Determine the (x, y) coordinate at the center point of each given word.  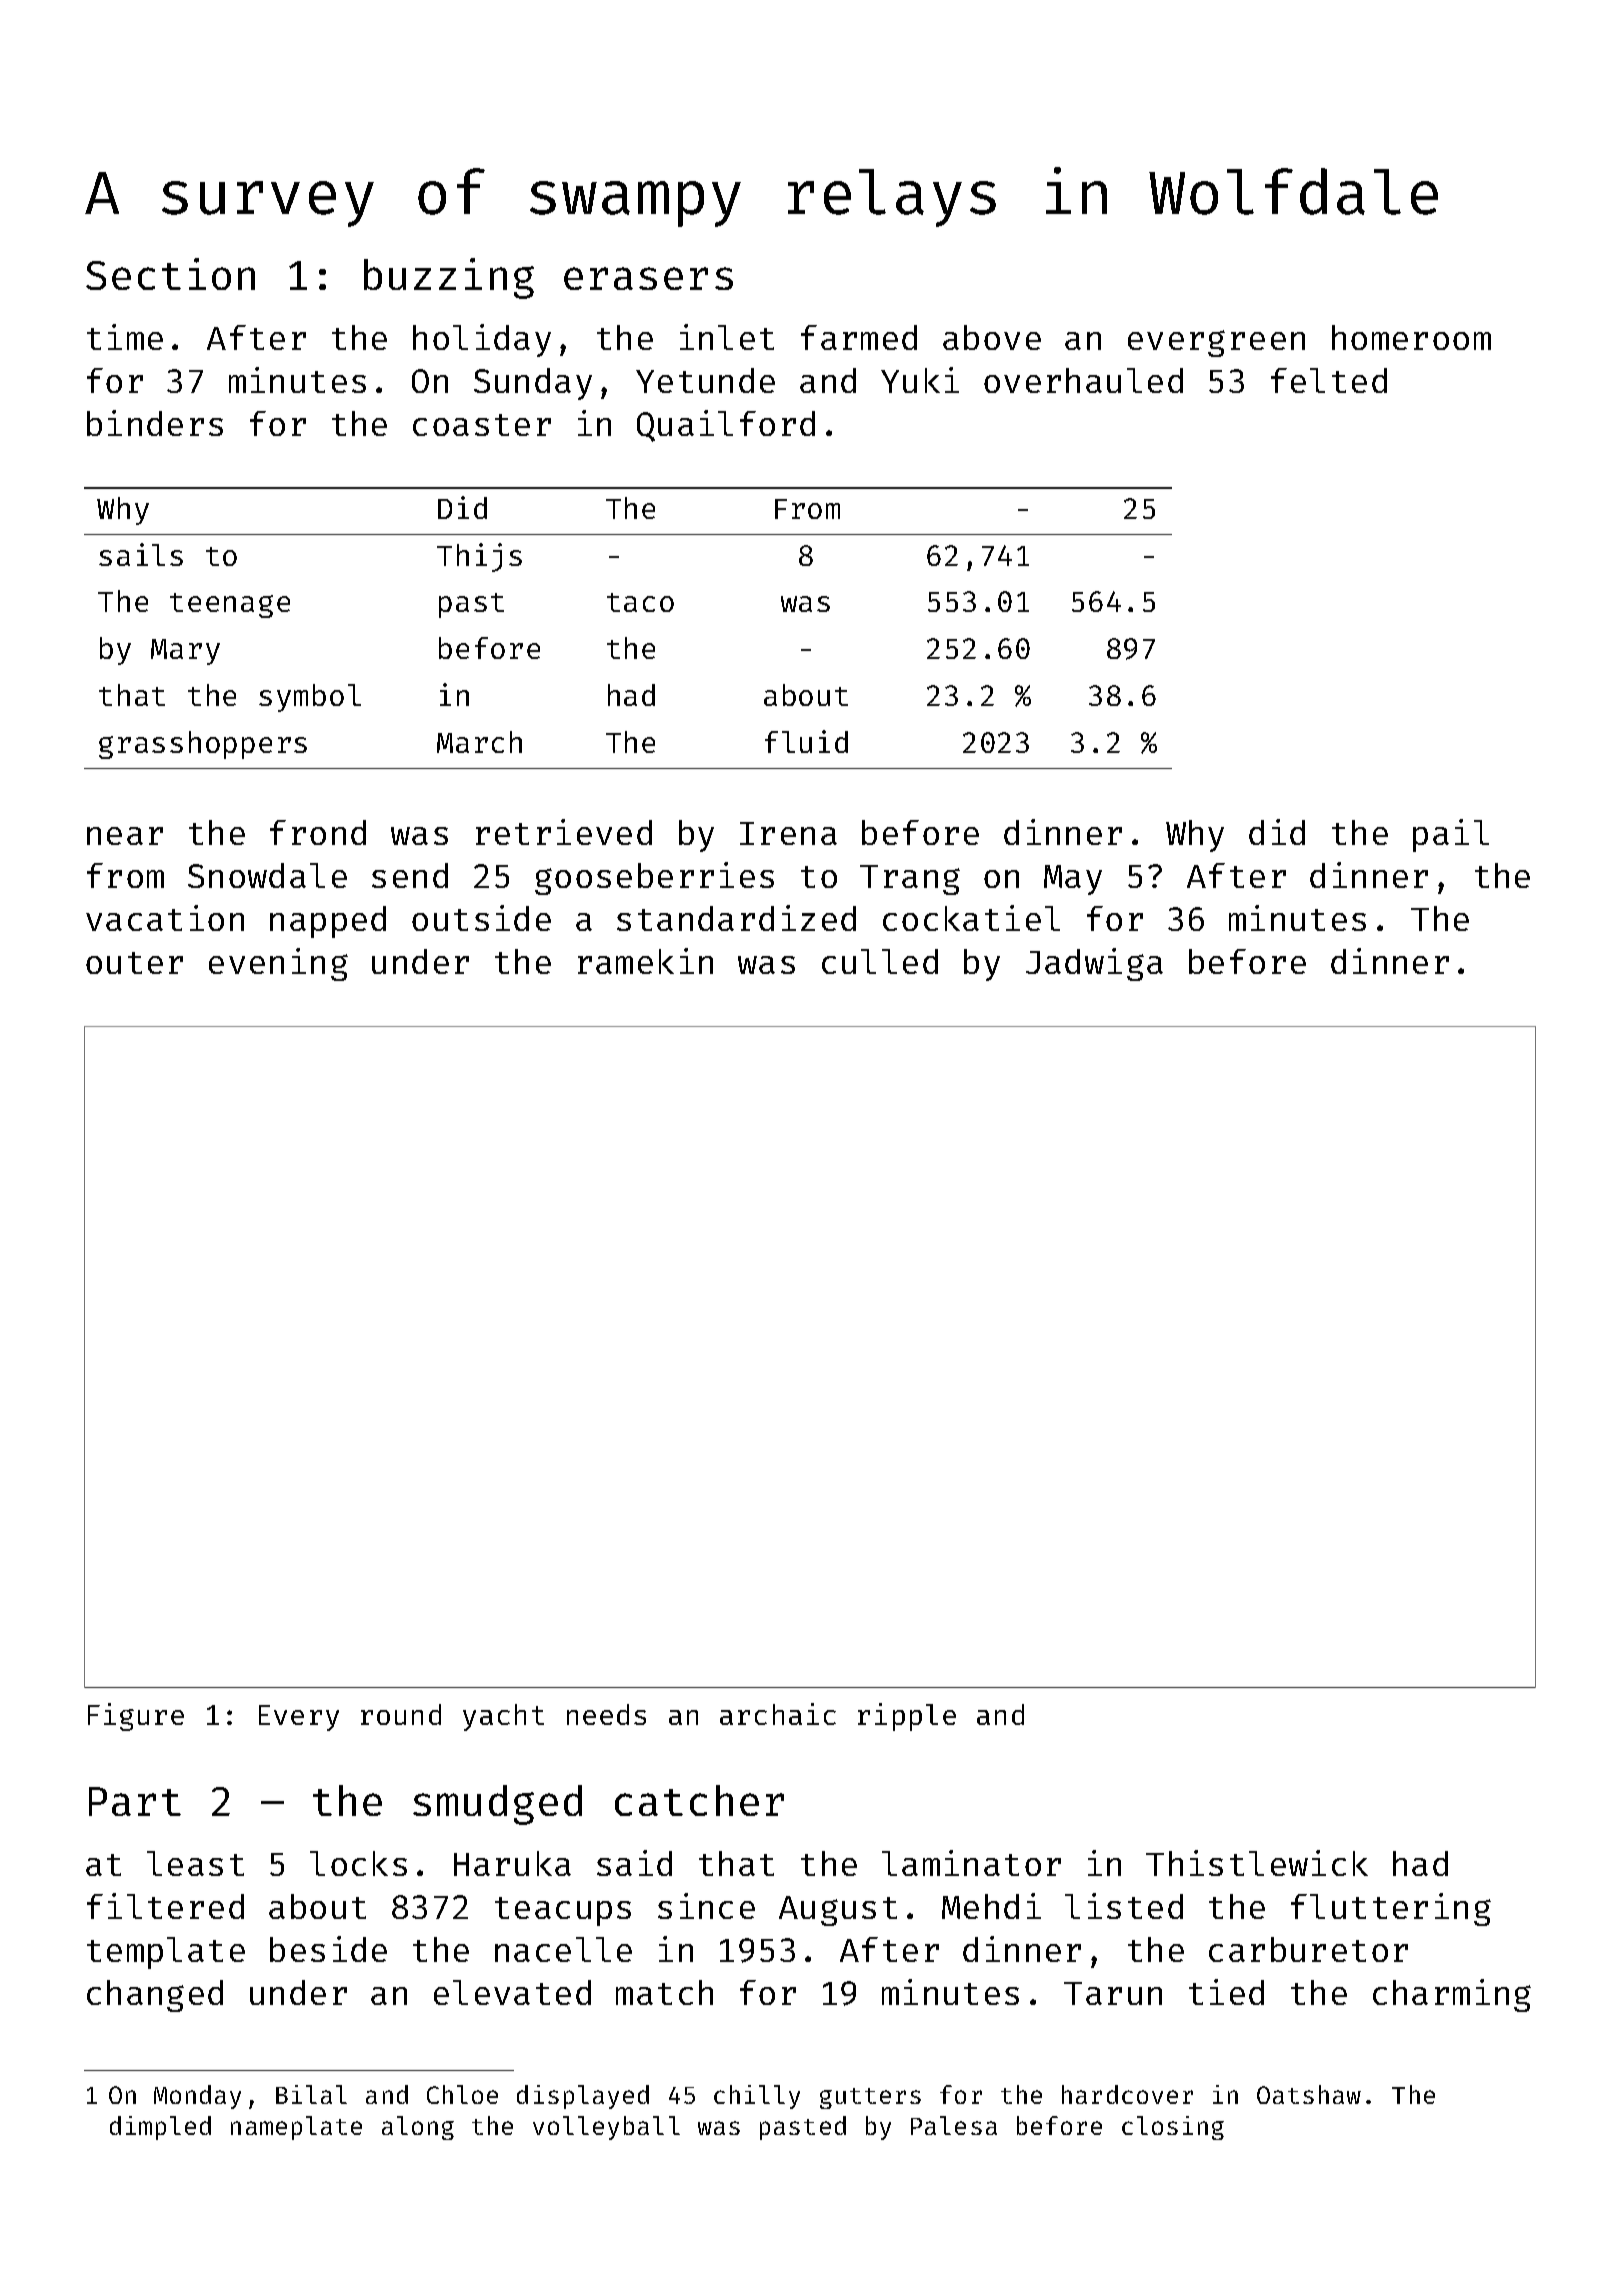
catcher (699, 1800)
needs (606, 1714)
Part (135, 1801)
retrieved (564, 832)
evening (278, 964)
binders (155, 423)
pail (1451, 835)
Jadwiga (1094, 964)
